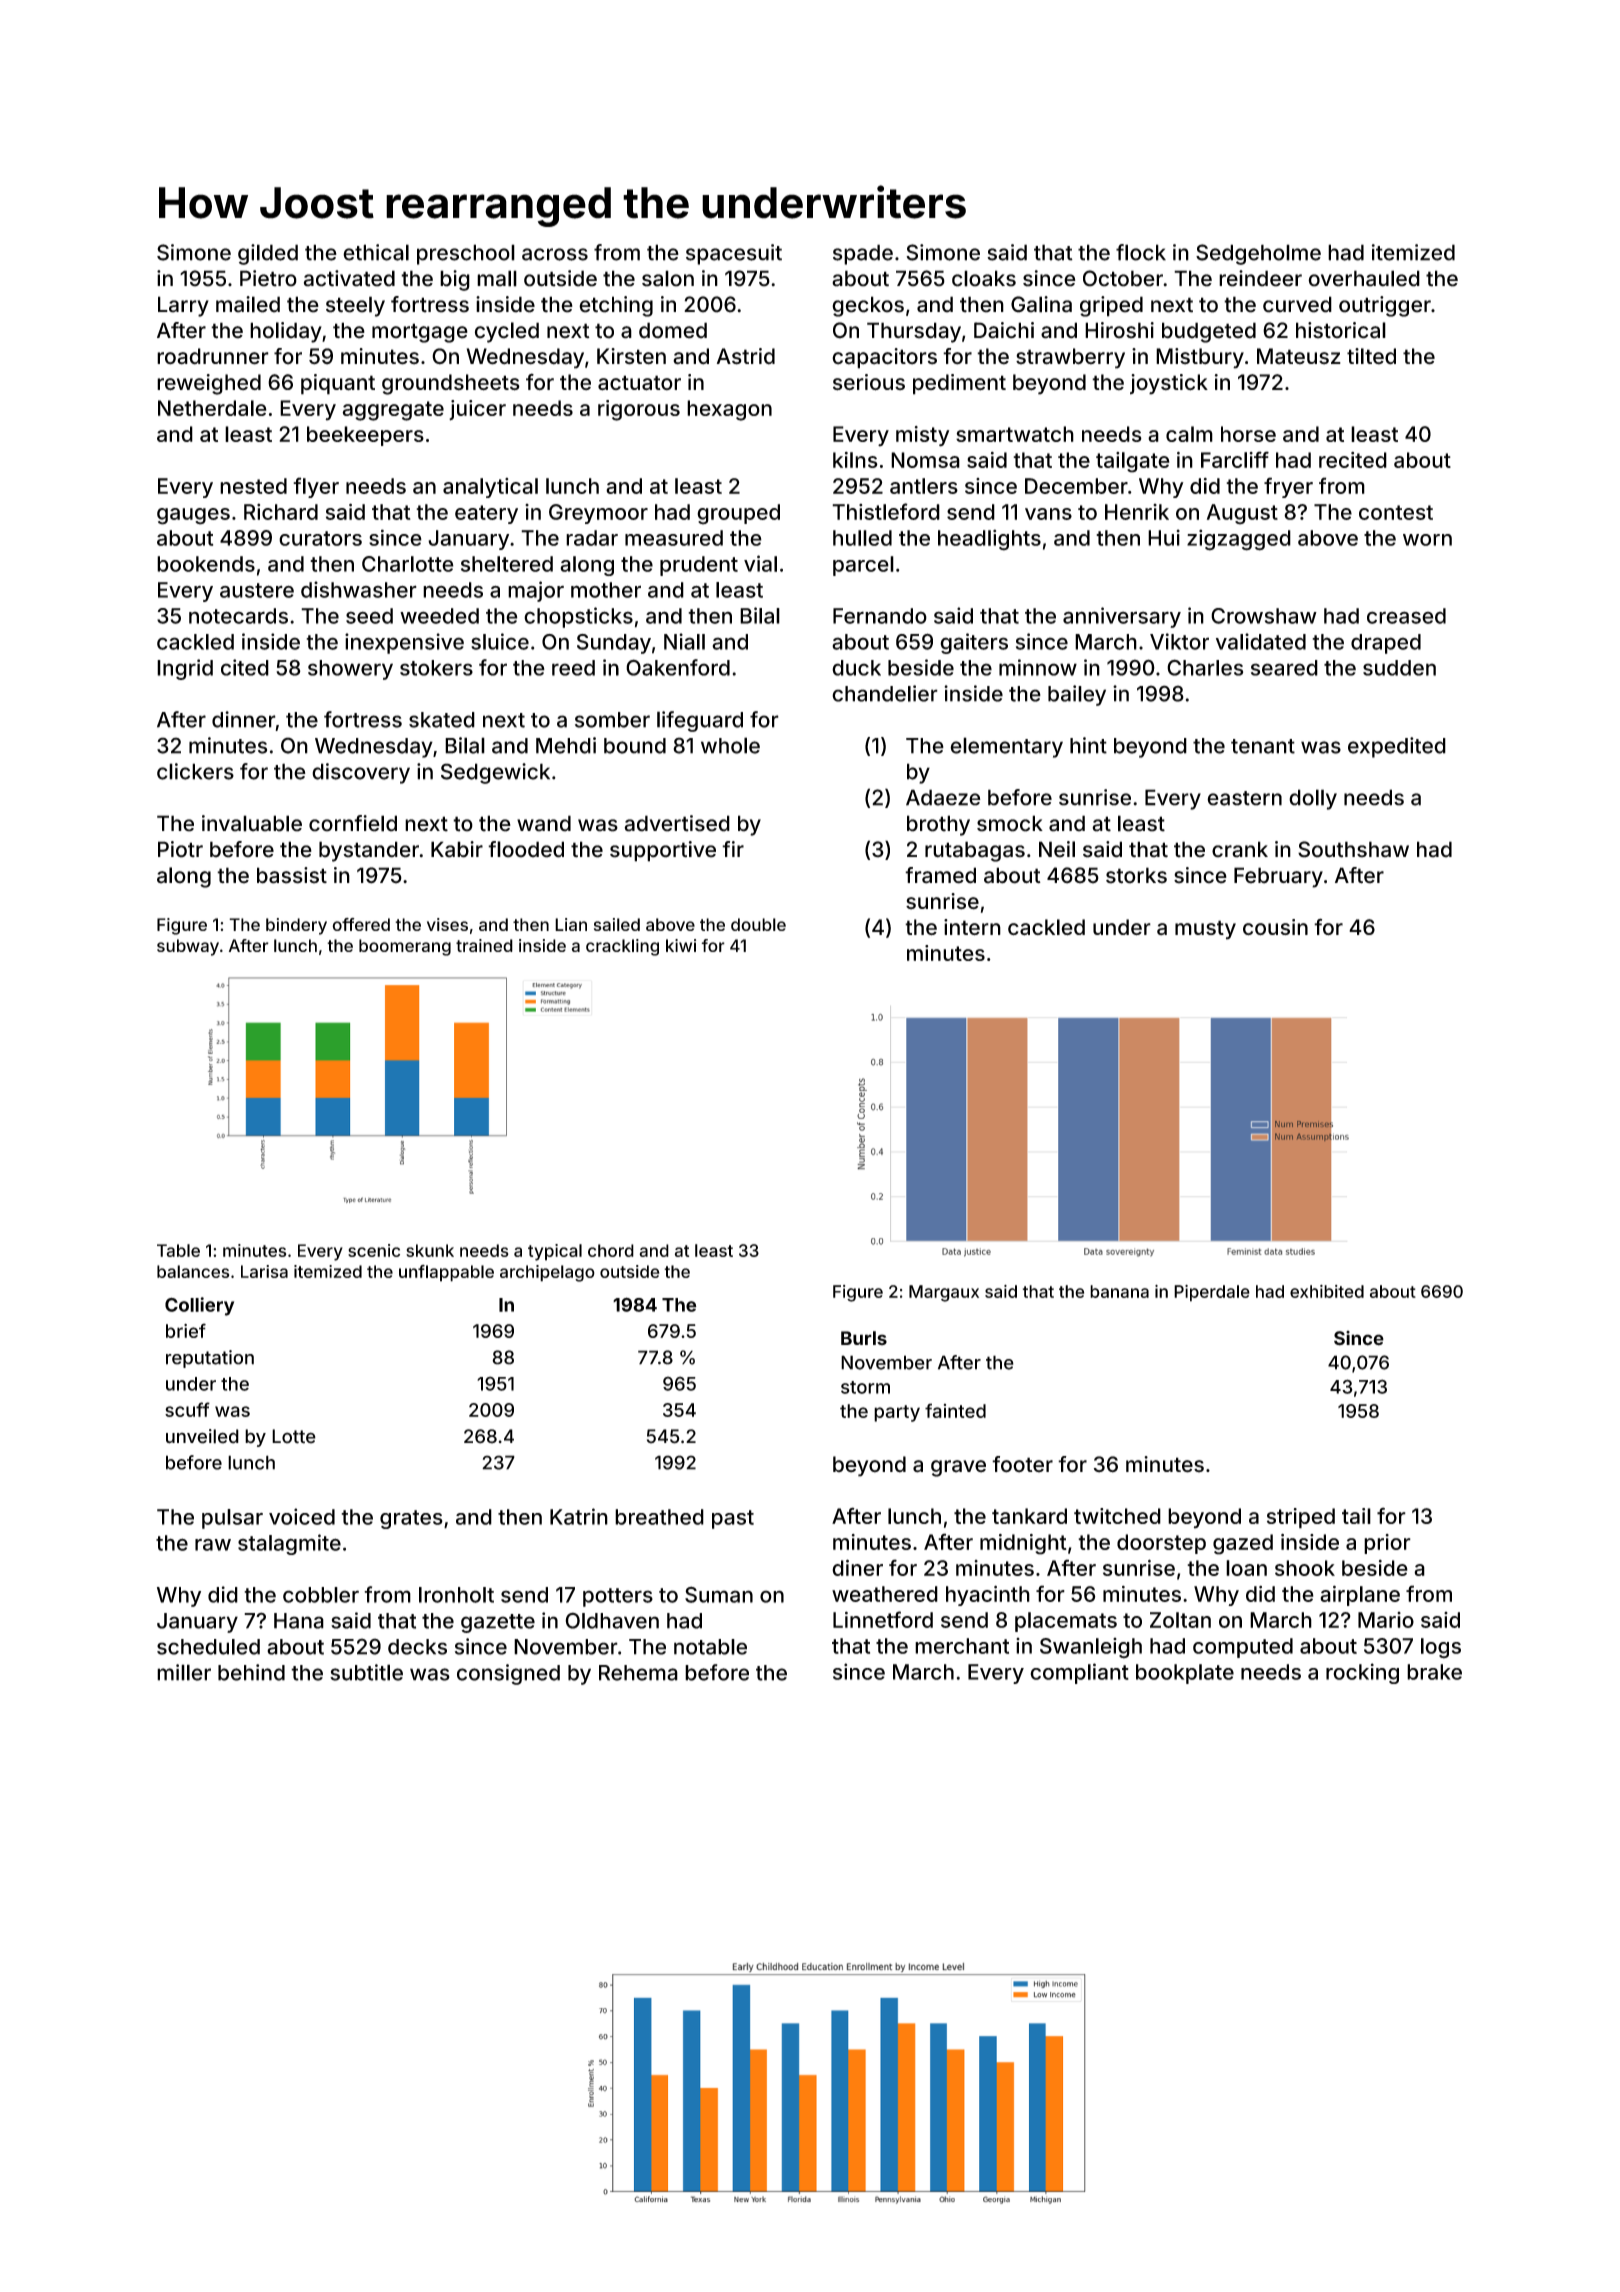 This screenshot has height=2292, width=1620. What do you see at coordinates (1141, 252) in the screenshot?
I see `flock` at bounding box center [1141, 252].
